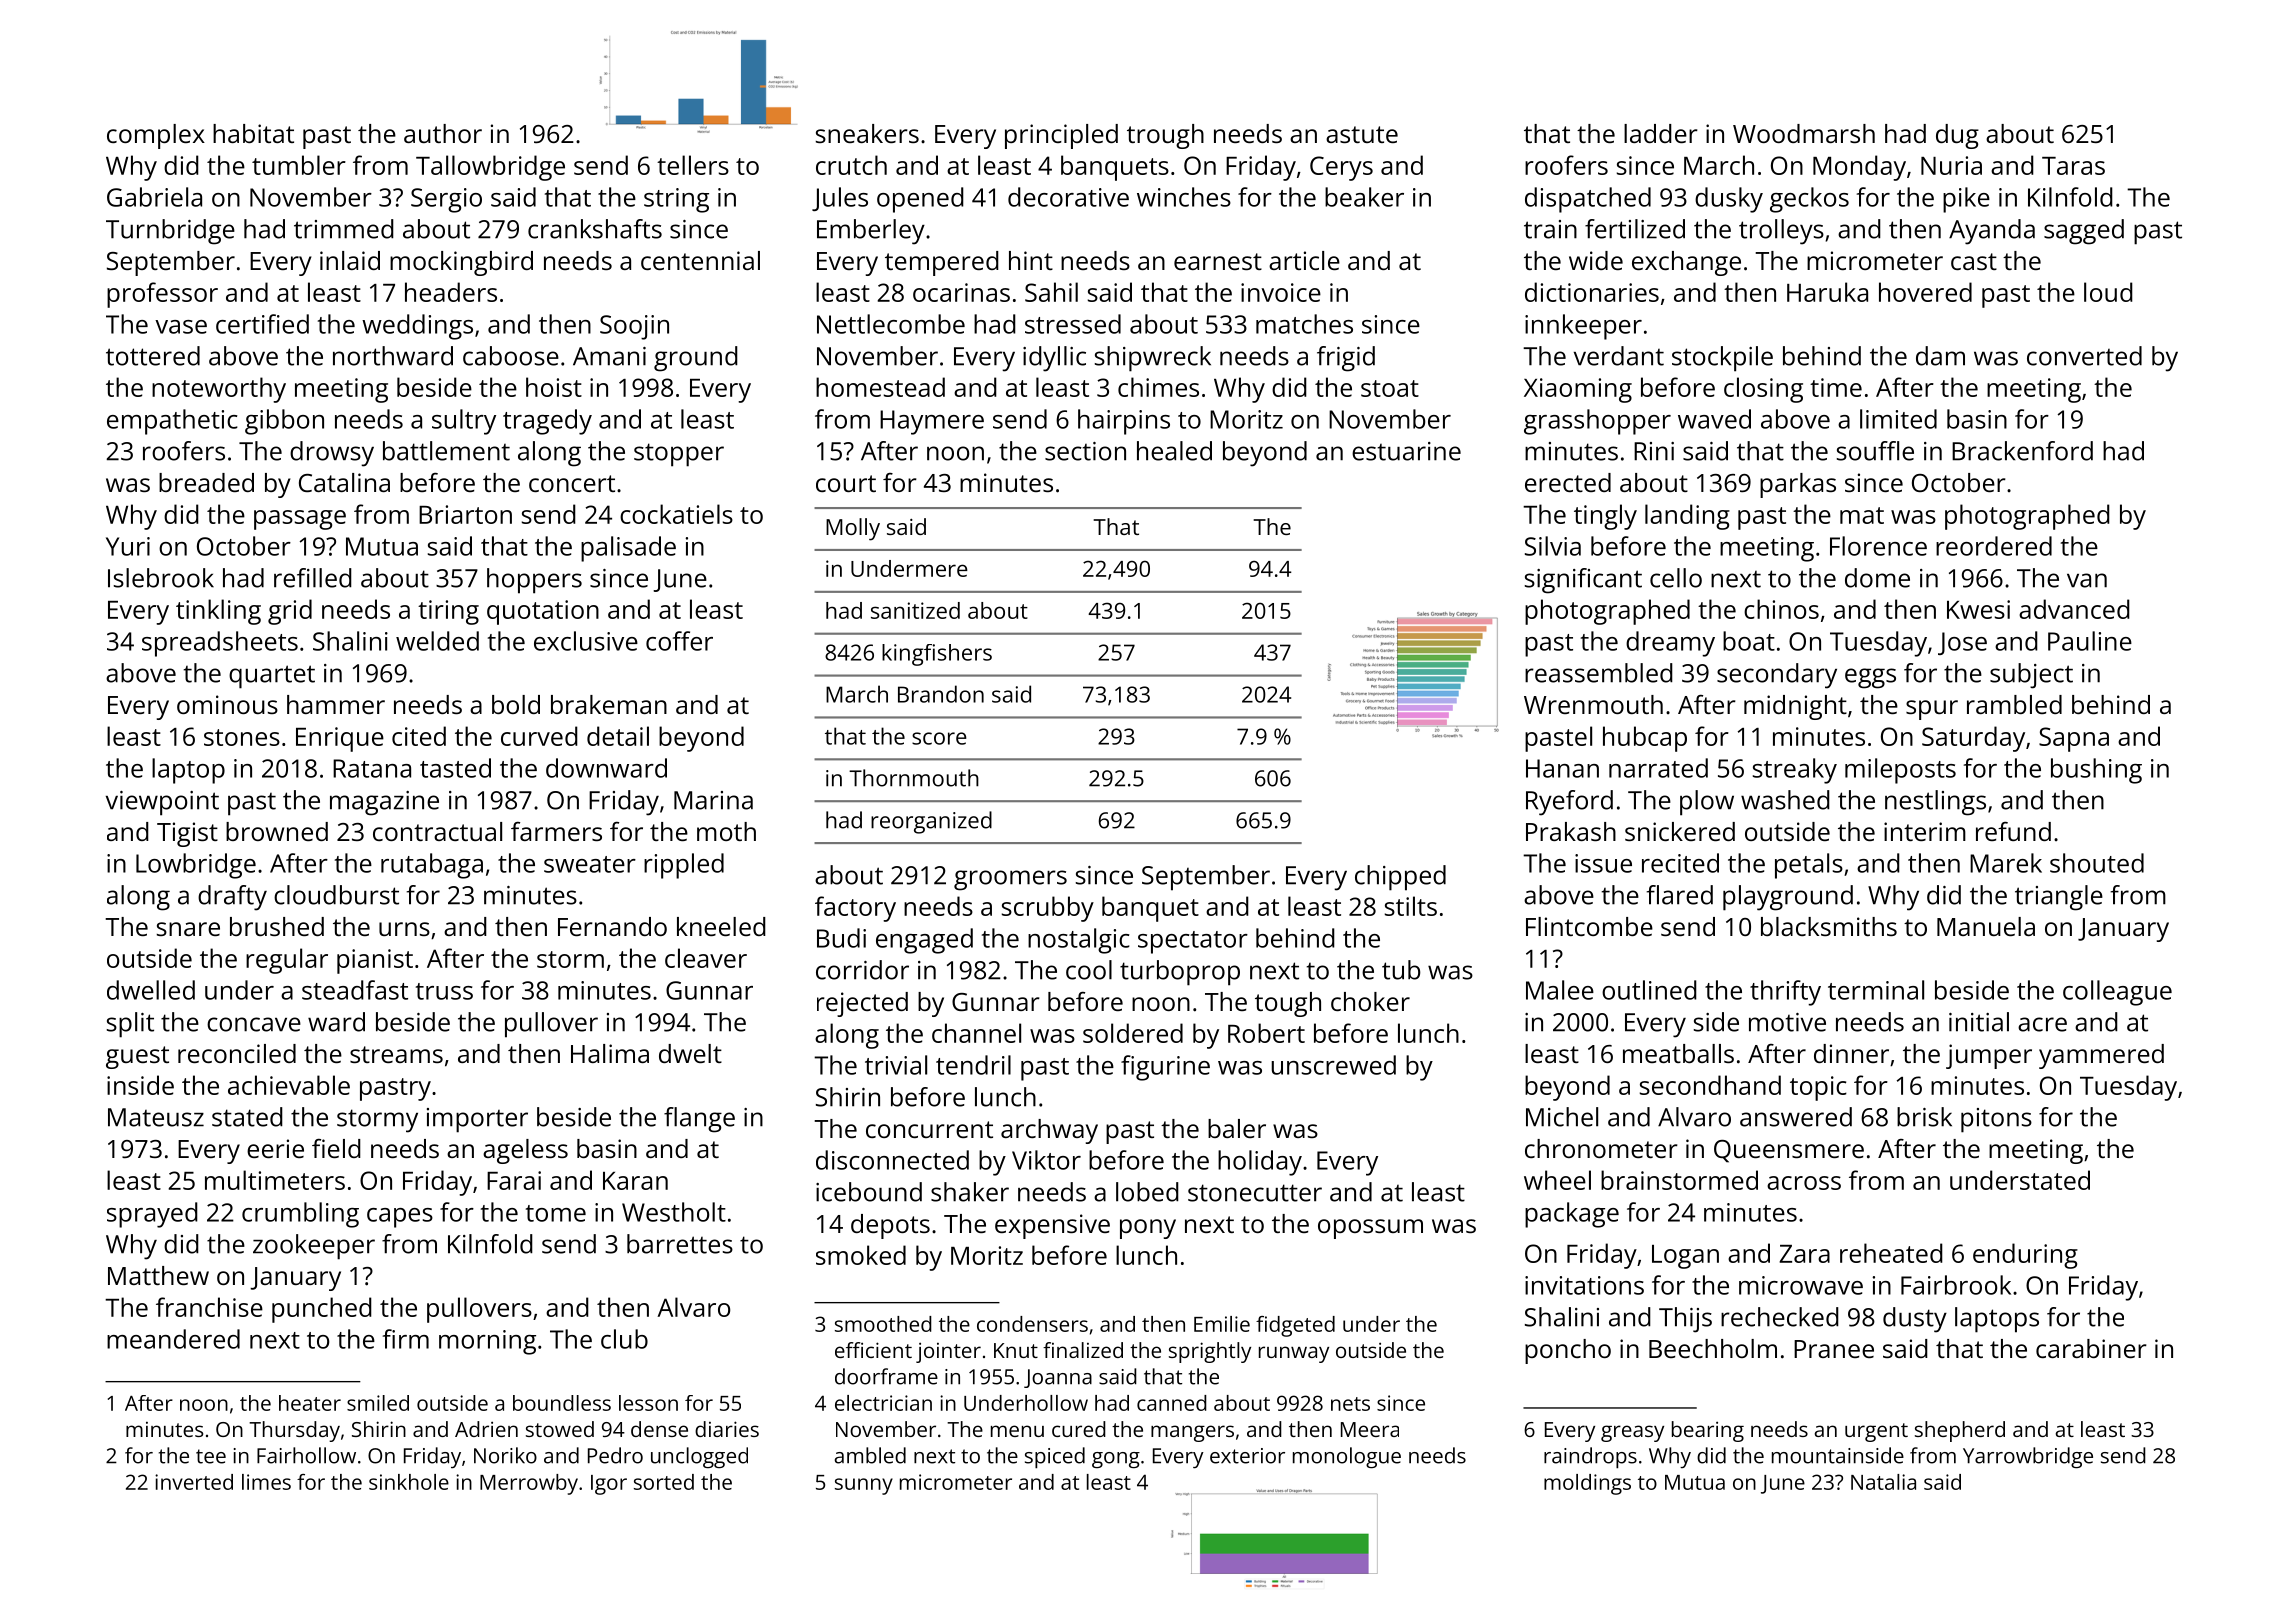  What do you see at coordinates (1184, 197) in the screenshot?
I see `winches` at bounding box center [1184, 197].
